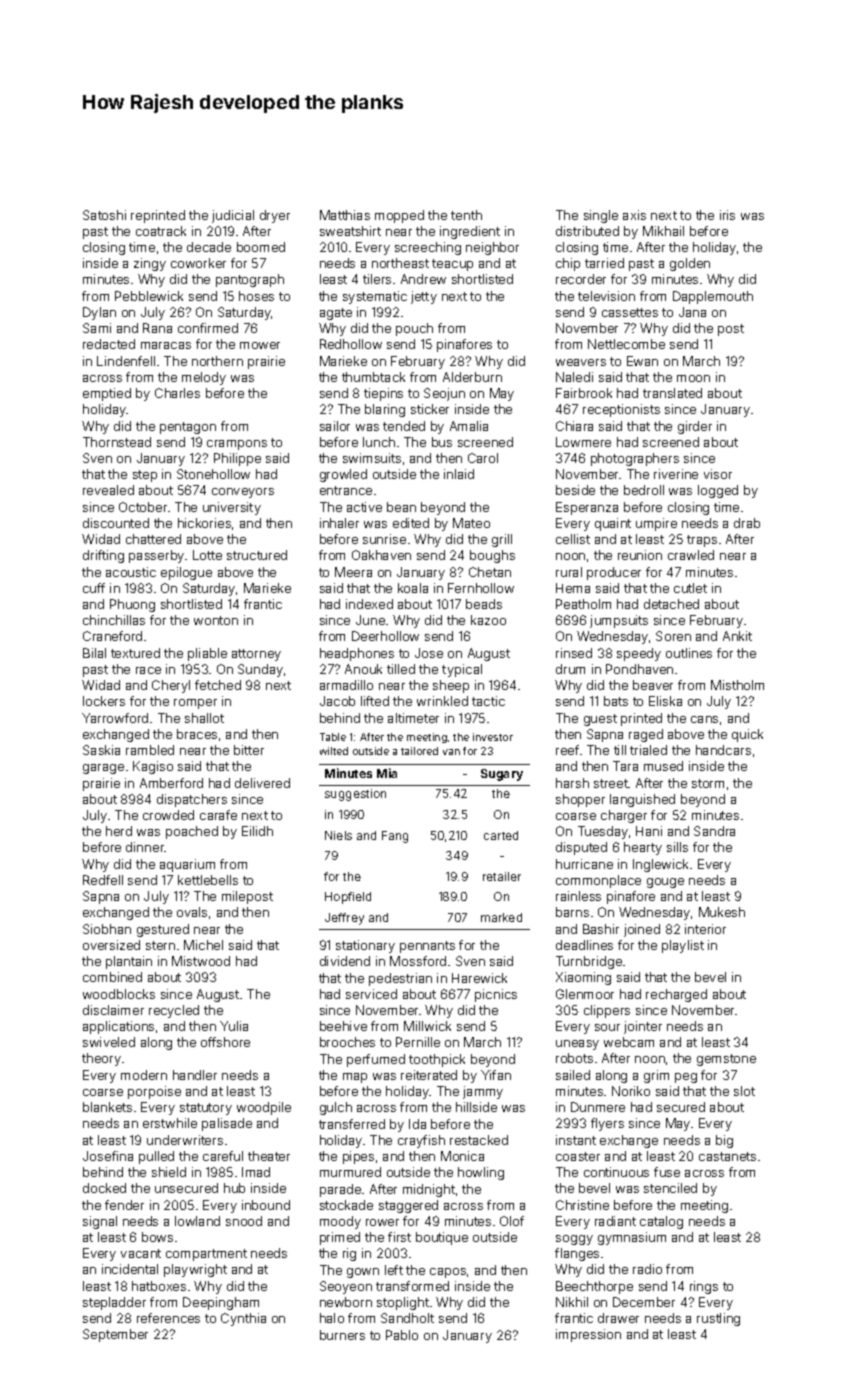 Image resolution: width=849 pixels, height=1400 pixels. What do you see at coordinates (466, 215) in the image?
I see `tenth` at bounding box center [466, 215].
